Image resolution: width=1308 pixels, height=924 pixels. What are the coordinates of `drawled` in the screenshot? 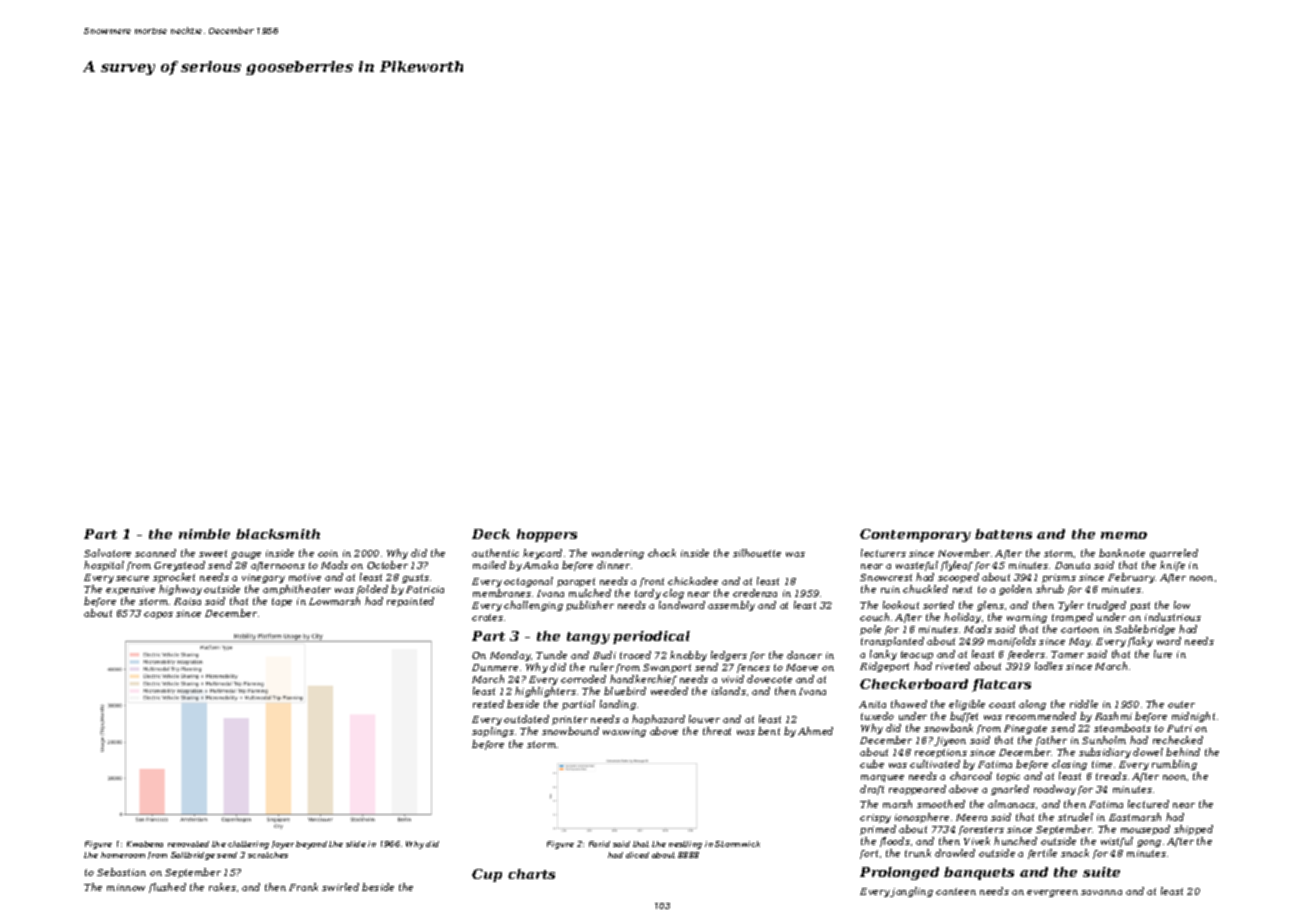 It's located at (955, 853).
